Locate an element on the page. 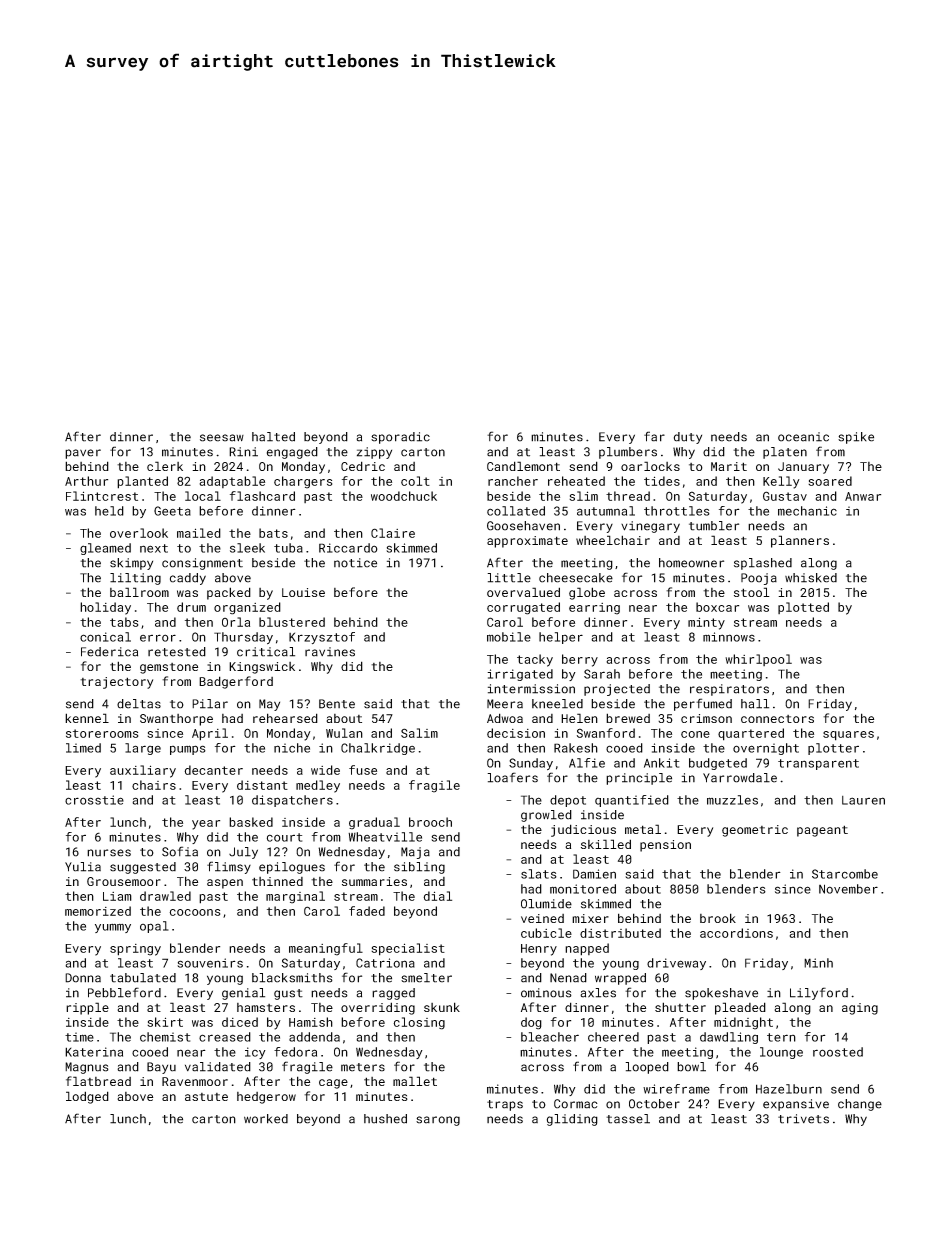 This document has width=952, height=1233. accordions is located at coordinates (736, 933).
